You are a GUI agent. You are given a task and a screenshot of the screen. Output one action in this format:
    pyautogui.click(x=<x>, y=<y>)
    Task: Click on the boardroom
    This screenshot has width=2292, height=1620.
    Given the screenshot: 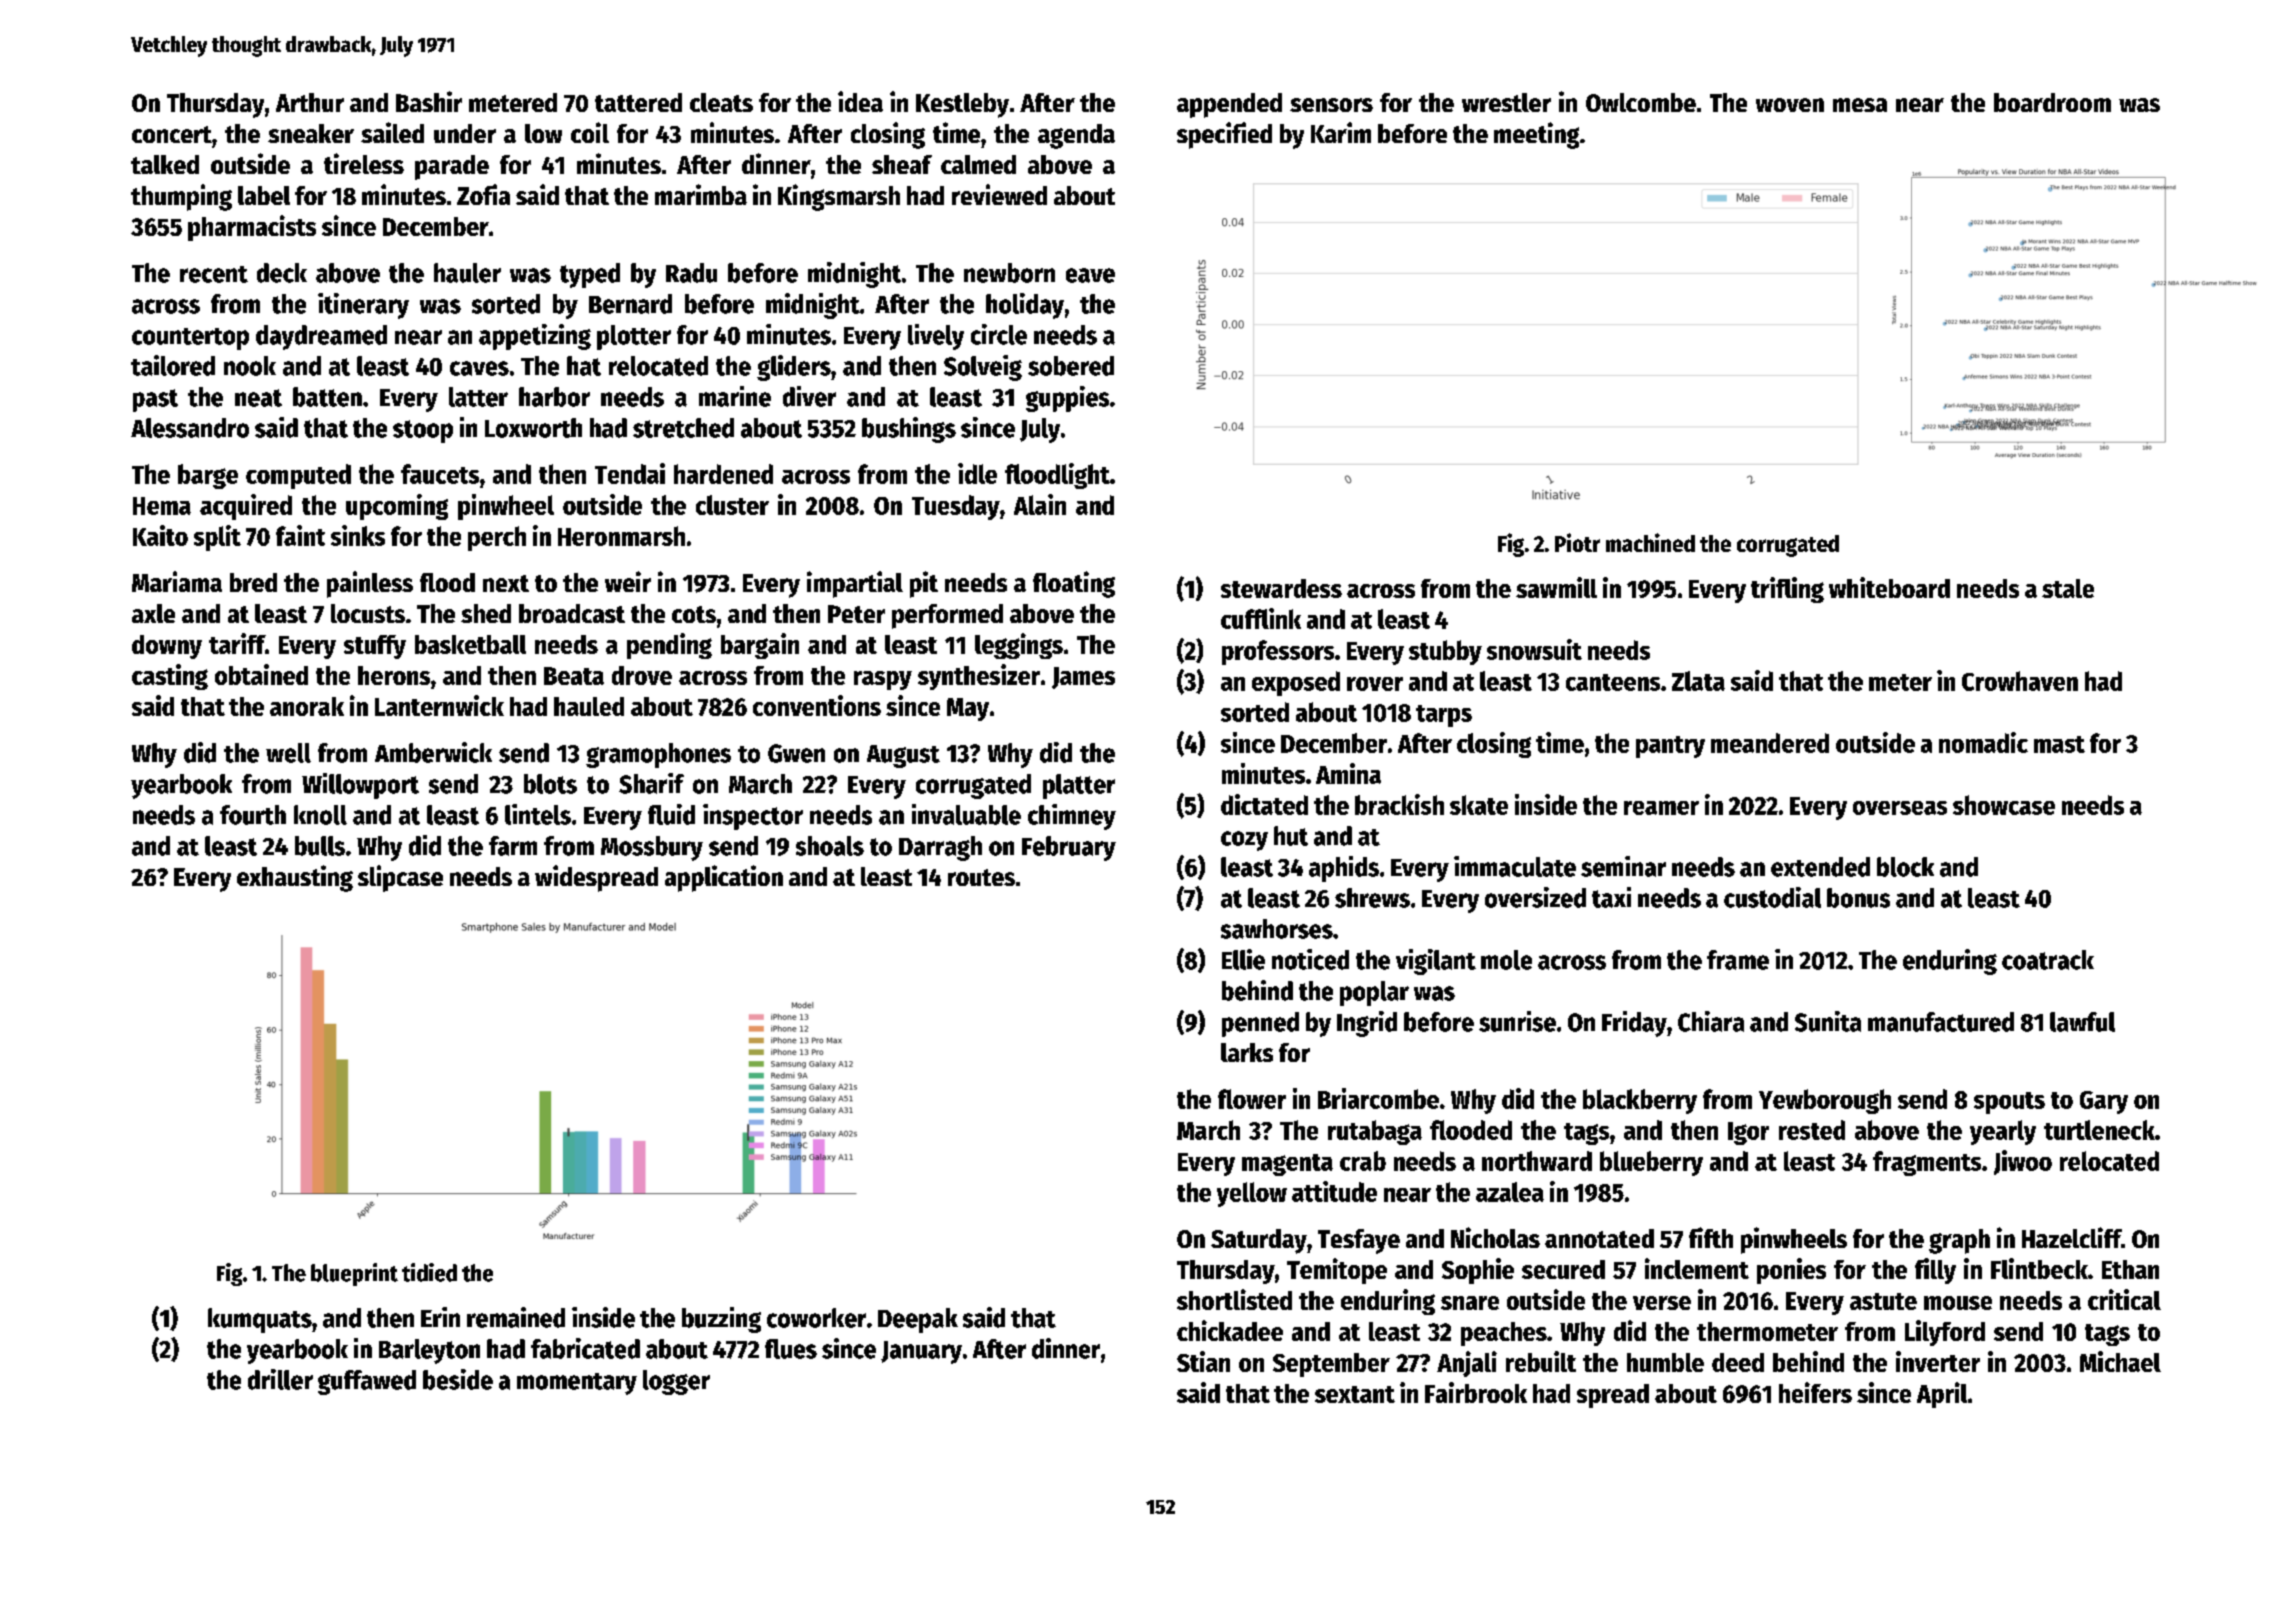 What is the action you would take?
    pyautogui.click(x=2052, y=102)
